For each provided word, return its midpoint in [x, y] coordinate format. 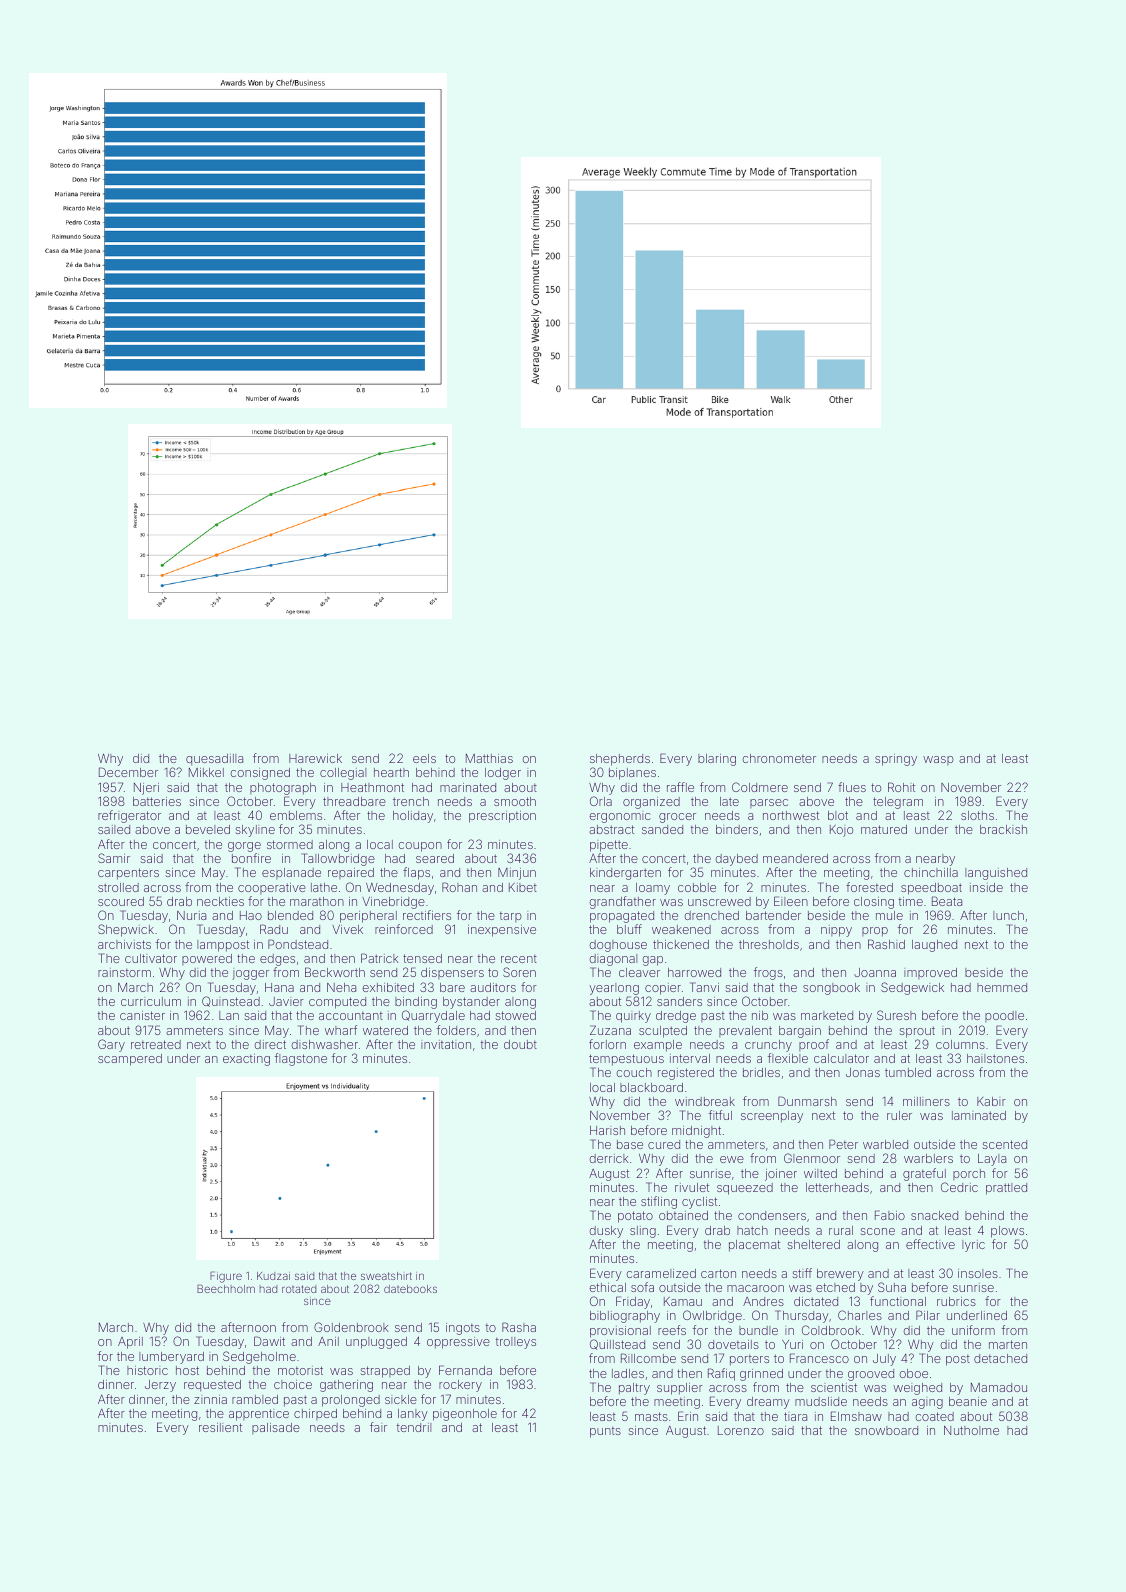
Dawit [269, 1341]
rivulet [692, 1187]
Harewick [315, 758]
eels [424, 758]
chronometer [779, 758]
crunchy [768, 1046]
